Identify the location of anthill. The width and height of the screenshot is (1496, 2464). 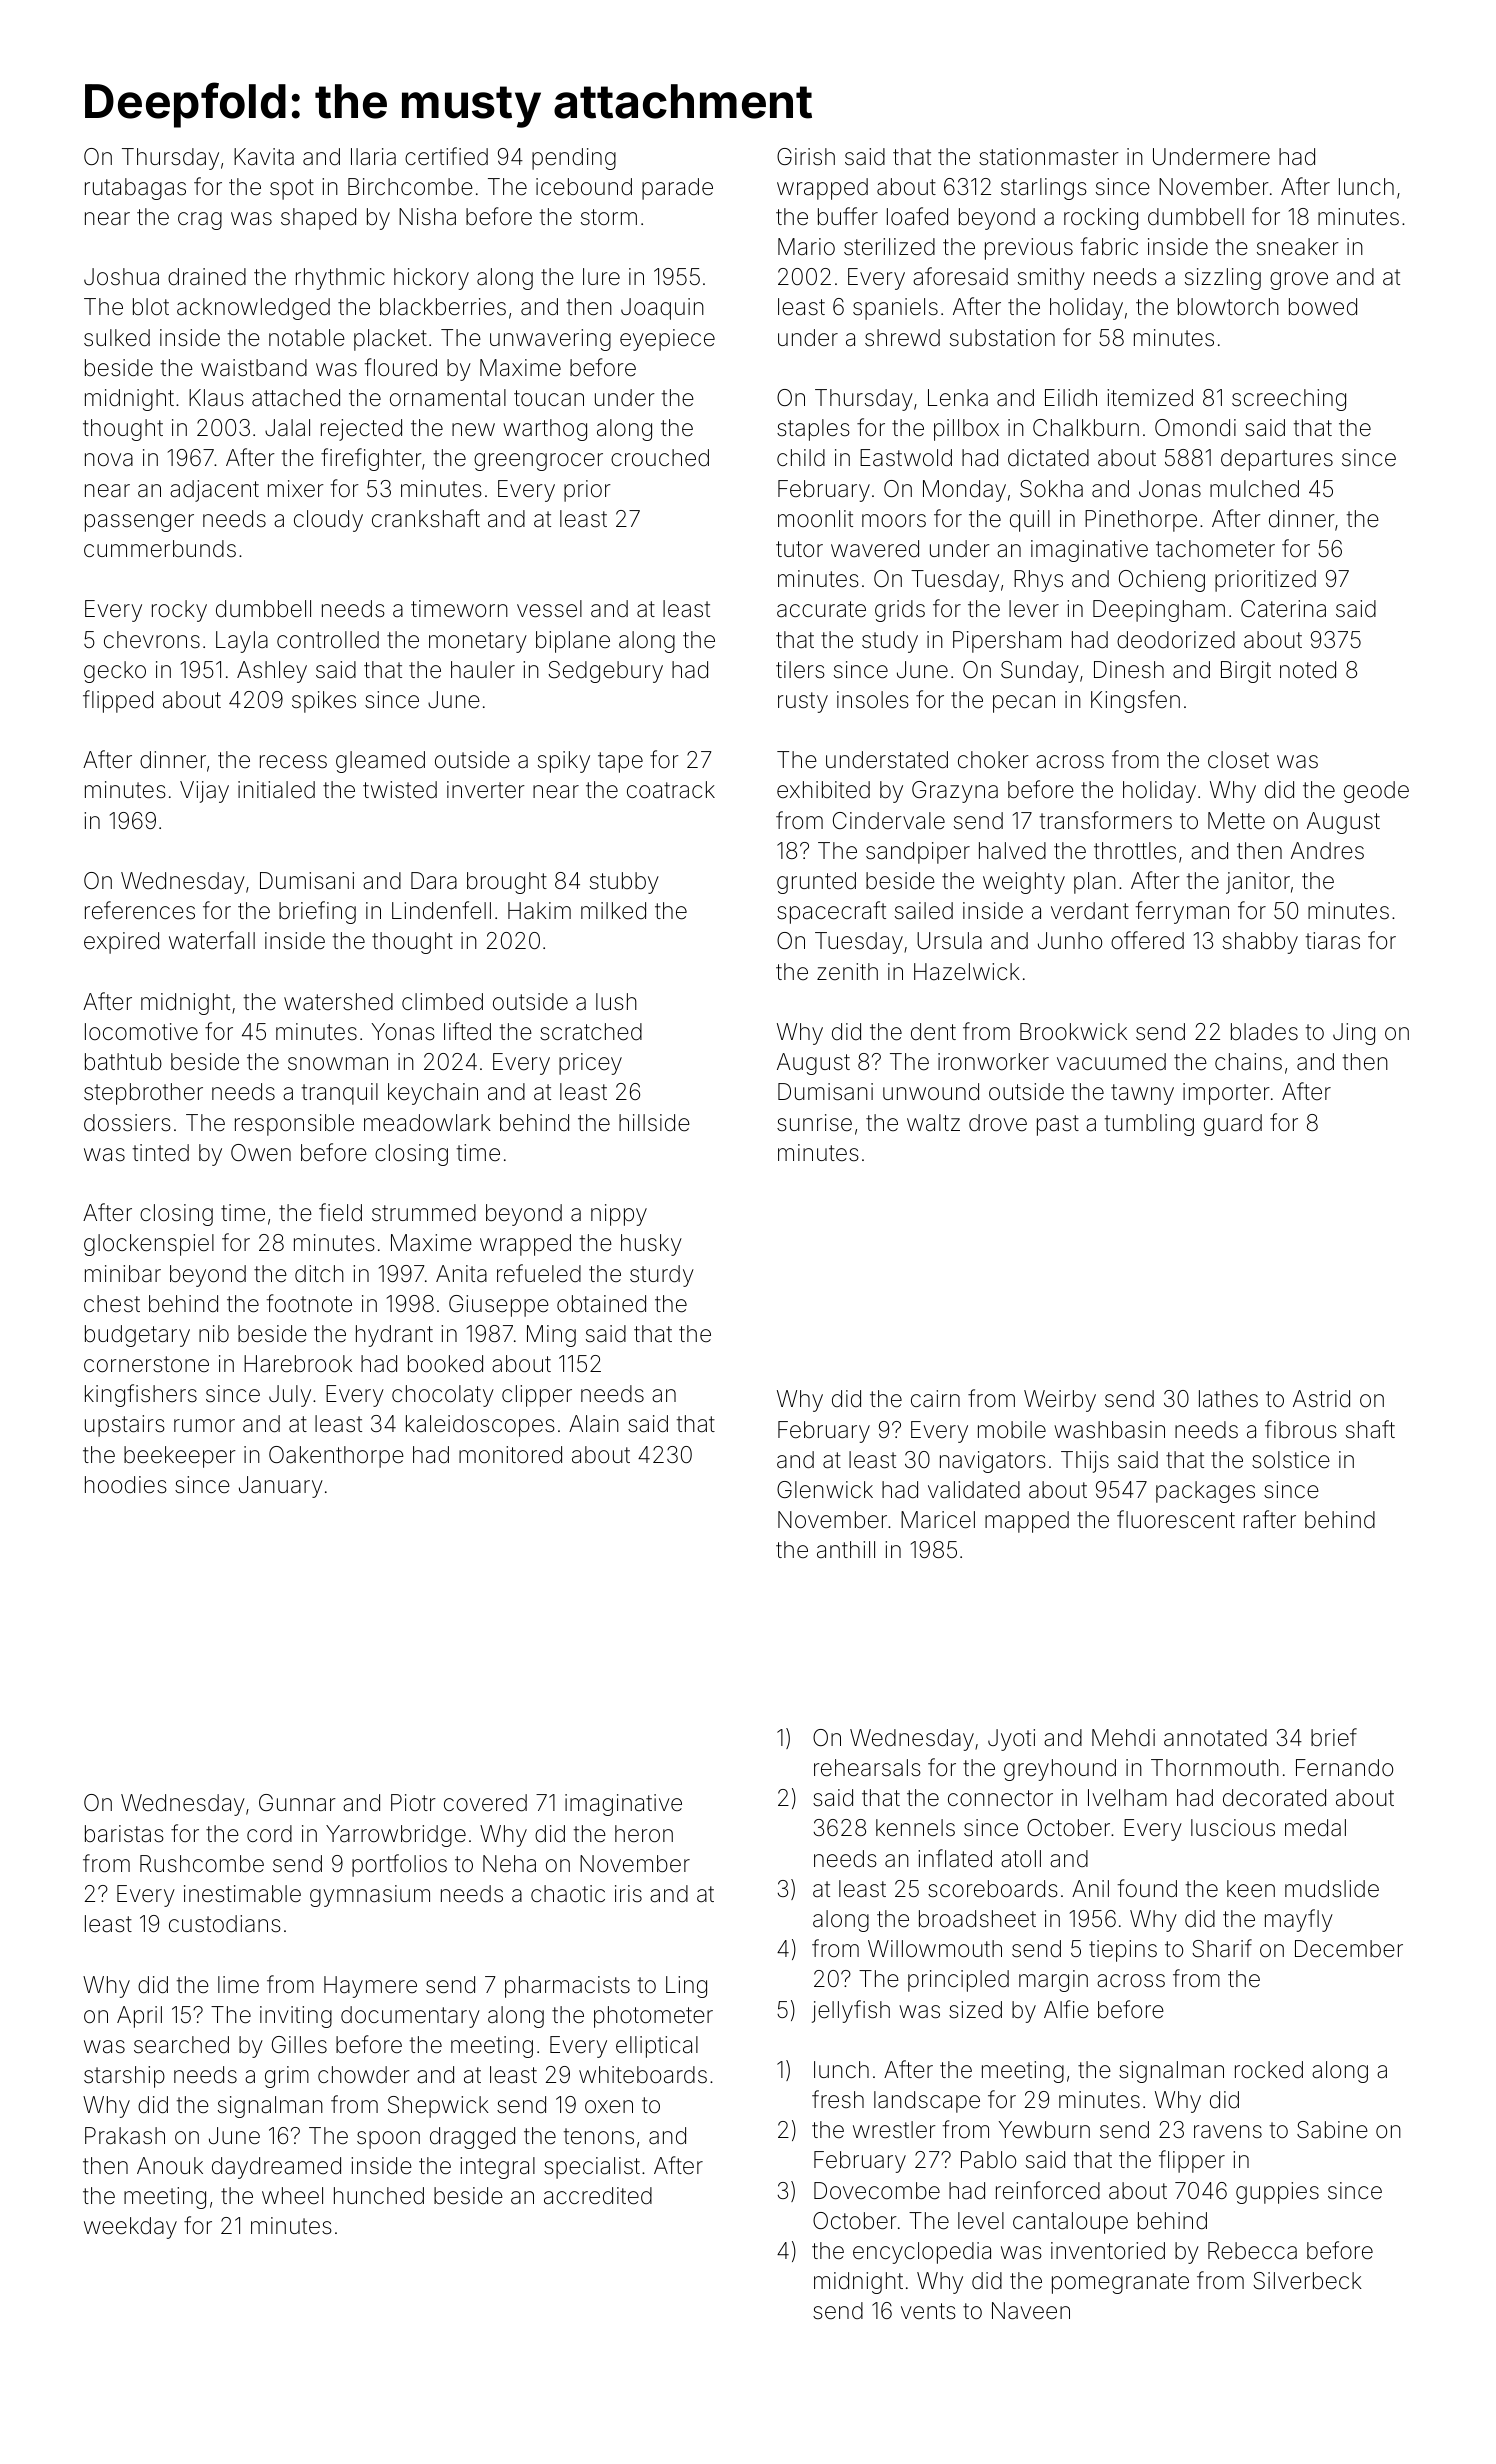
(846, 1550).
